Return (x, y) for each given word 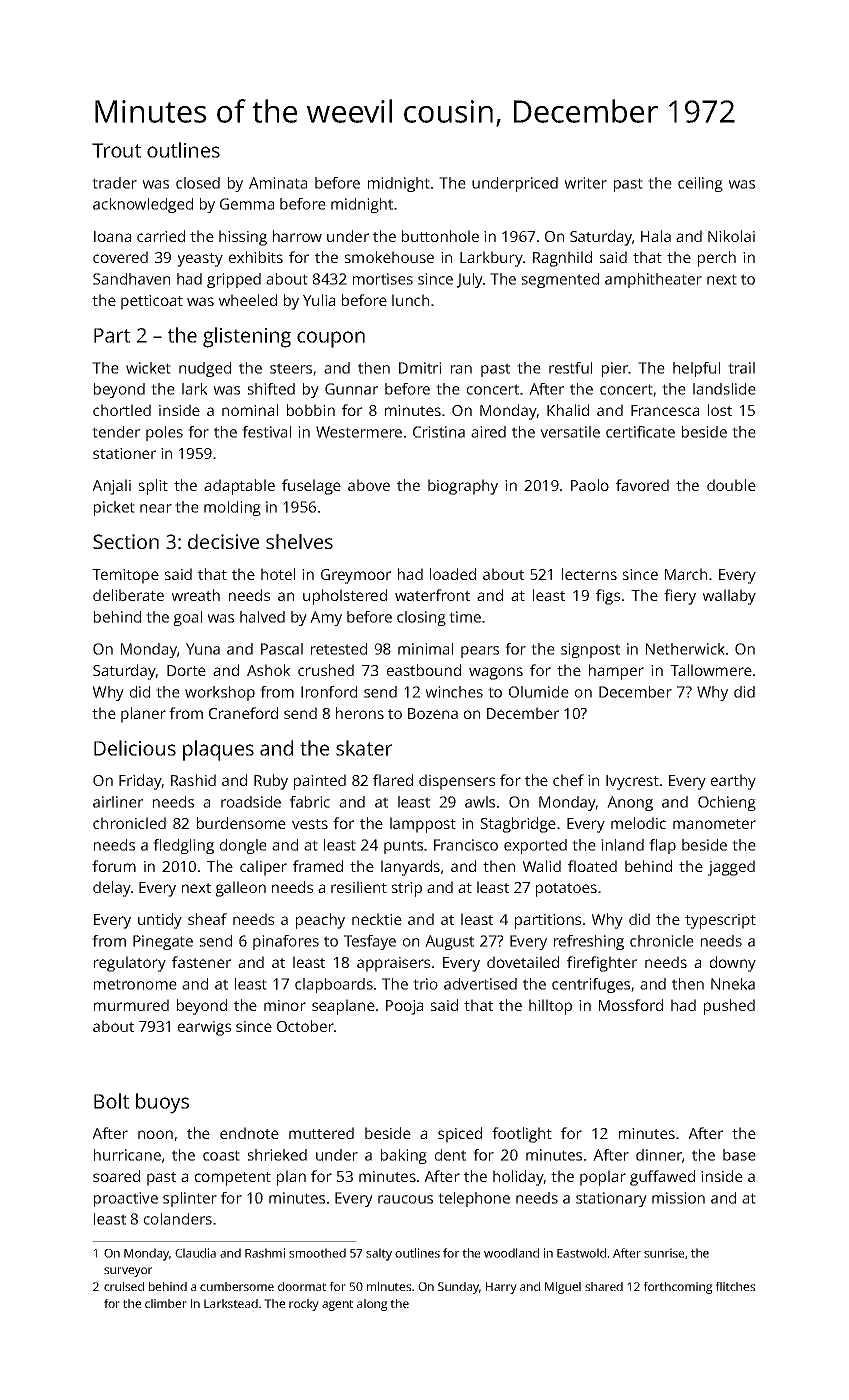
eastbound (424, 670)
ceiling (700, 184)
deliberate (128, 595)
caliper (263, 868)
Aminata (278, 183)
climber (166, 1303)
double (731, 485)
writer (586, 183)
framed (318, 866)
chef (568, 780)
